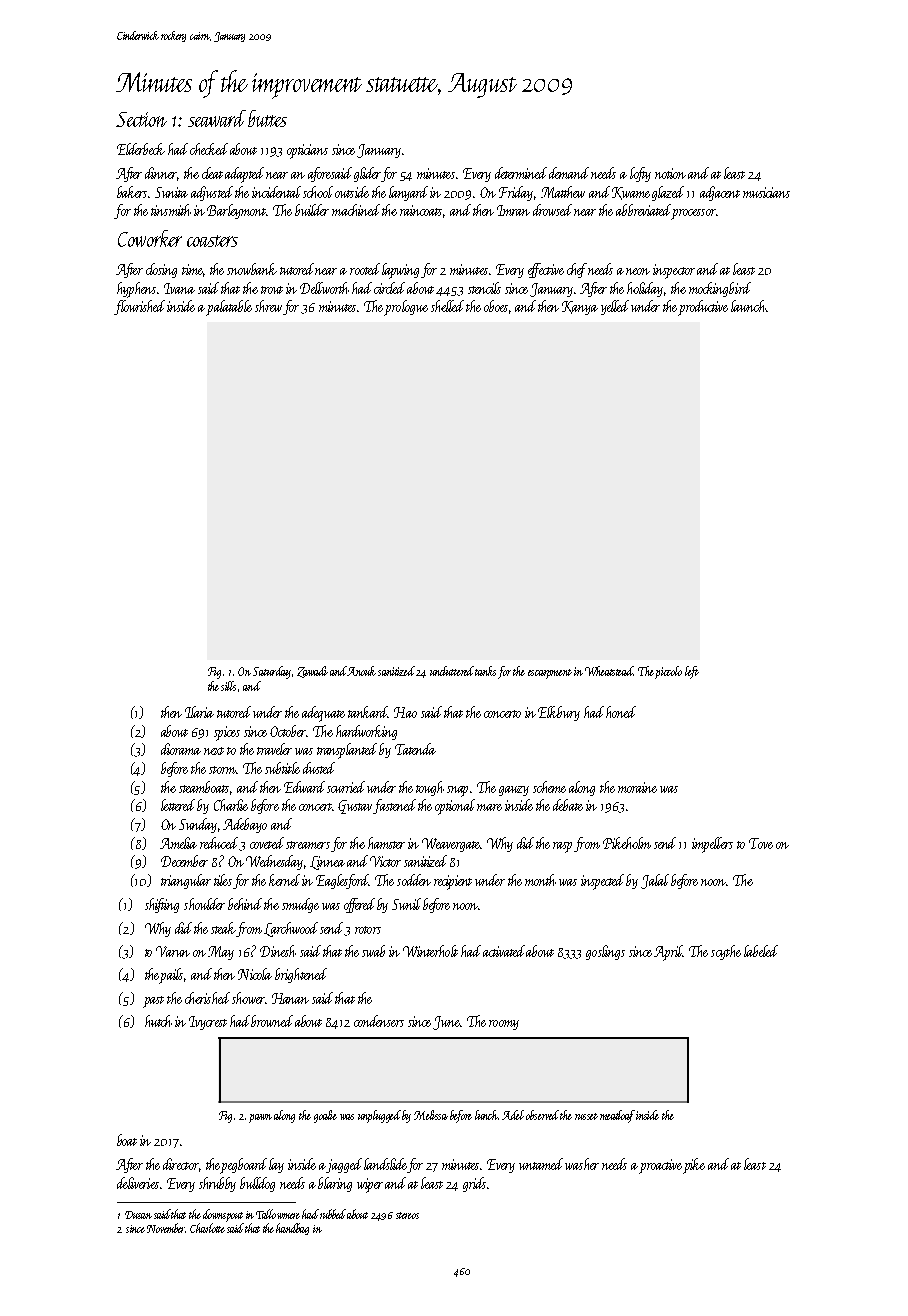  What do you see at coordinates (486, 671) in the document?
I see `tanks` at bounding box center [486, 671].
